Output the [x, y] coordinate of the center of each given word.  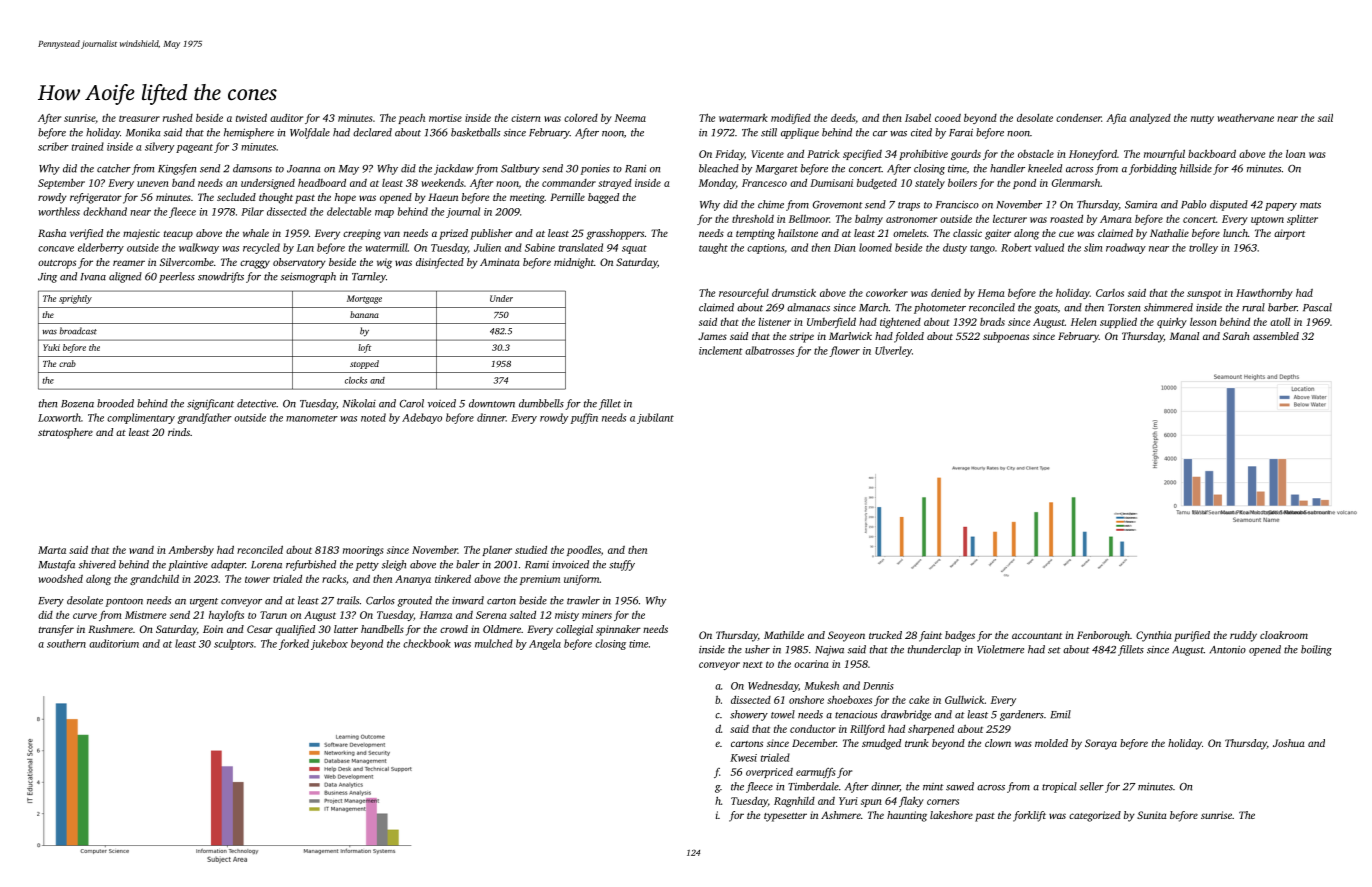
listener [774, 321]
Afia [1116, 119]
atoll [1280, 322]
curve [85, 616]
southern [66, 643]
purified [1192, 636]
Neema [630, 118]
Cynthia [1154, 636]
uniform [582, 580]
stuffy [622, 565]
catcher [114, 168]
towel [783, 714]
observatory [299, 263]
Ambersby [191, 551]
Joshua [1289, 743]
